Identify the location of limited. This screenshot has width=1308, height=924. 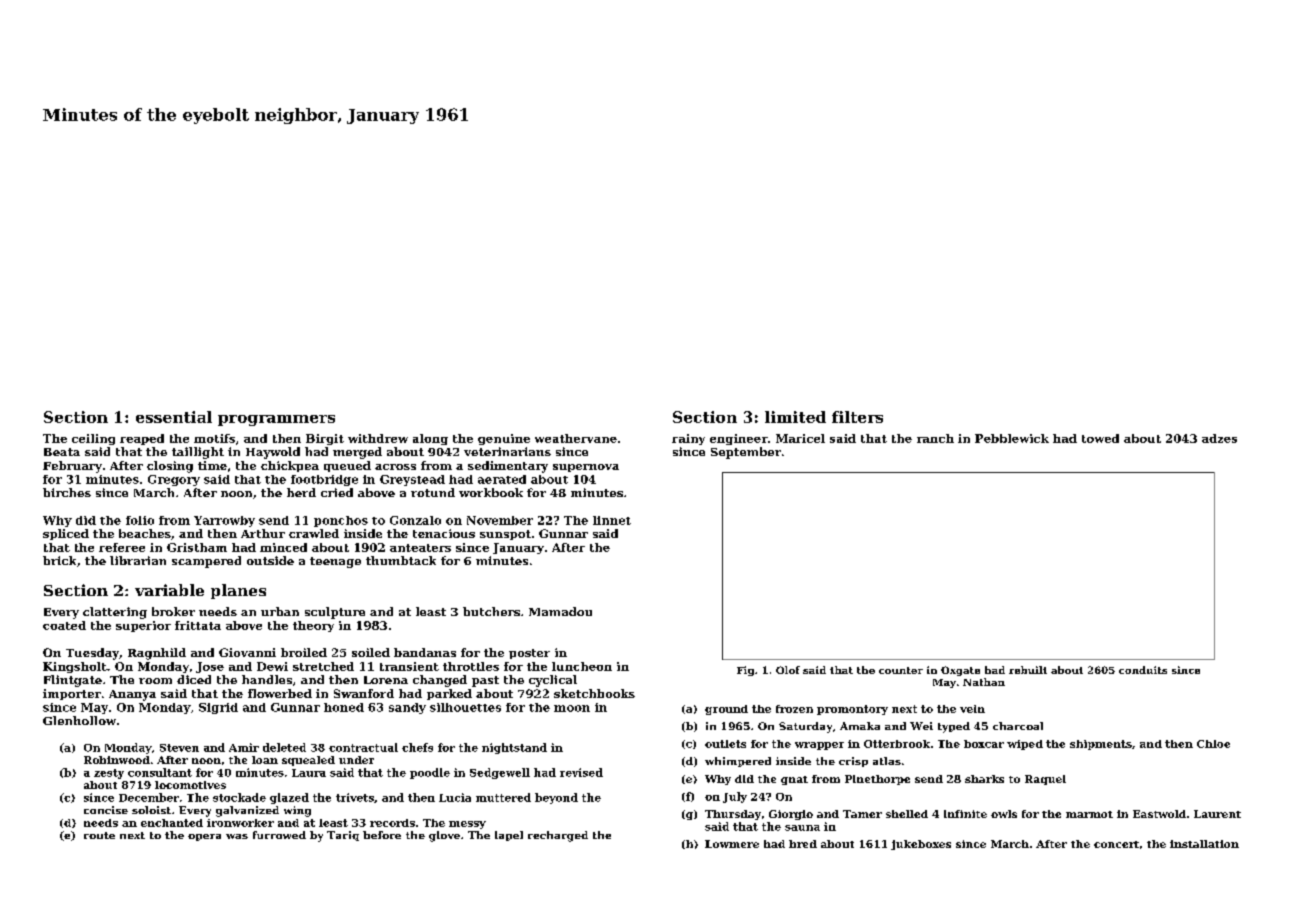
(795, 417).
